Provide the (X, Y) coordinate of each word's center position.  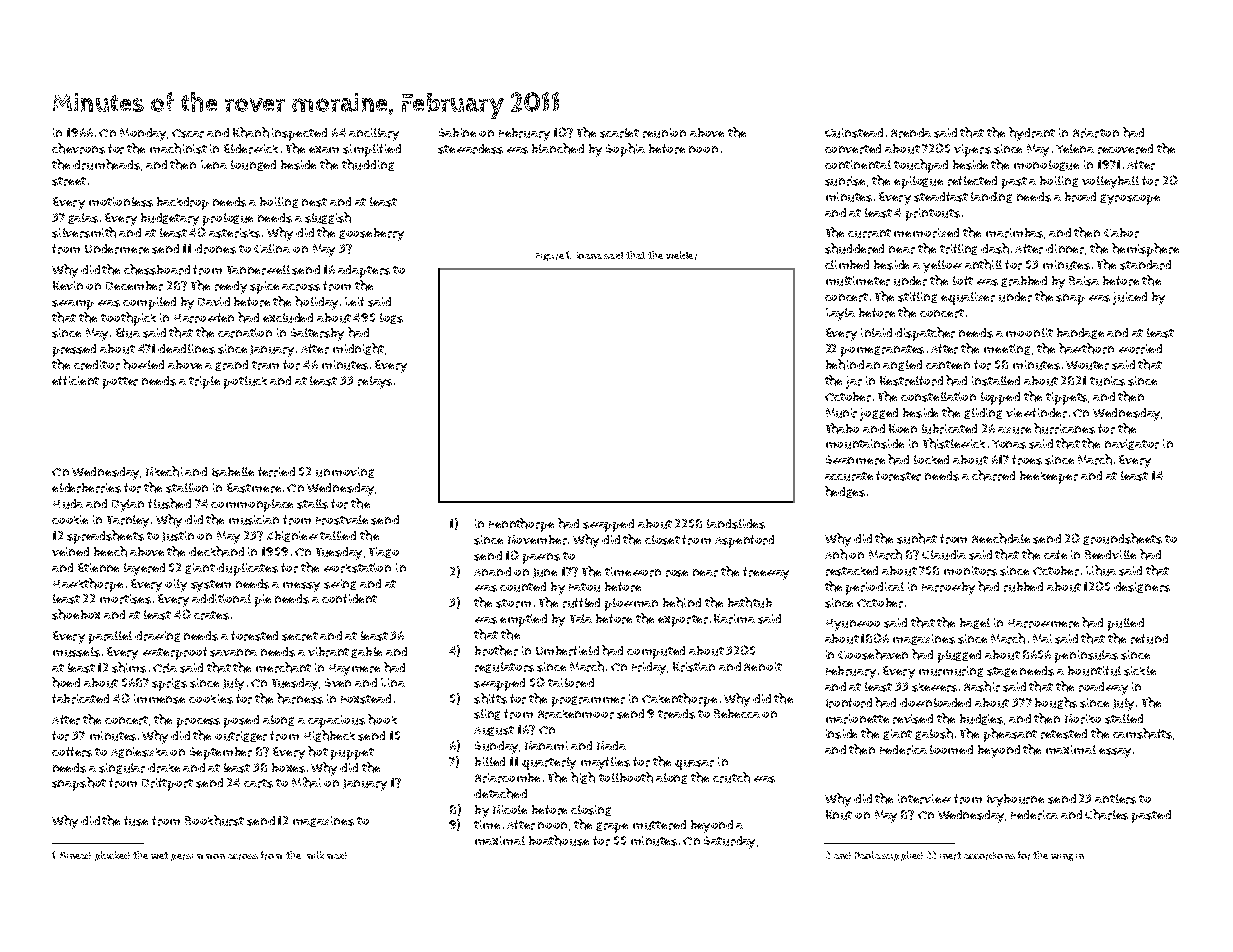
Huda (68, 504)
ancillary (374, 134)
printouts (933, 214)
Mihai (306, 782)
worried (1140, 349)
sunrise (845, 181)
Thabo (842, 428)
